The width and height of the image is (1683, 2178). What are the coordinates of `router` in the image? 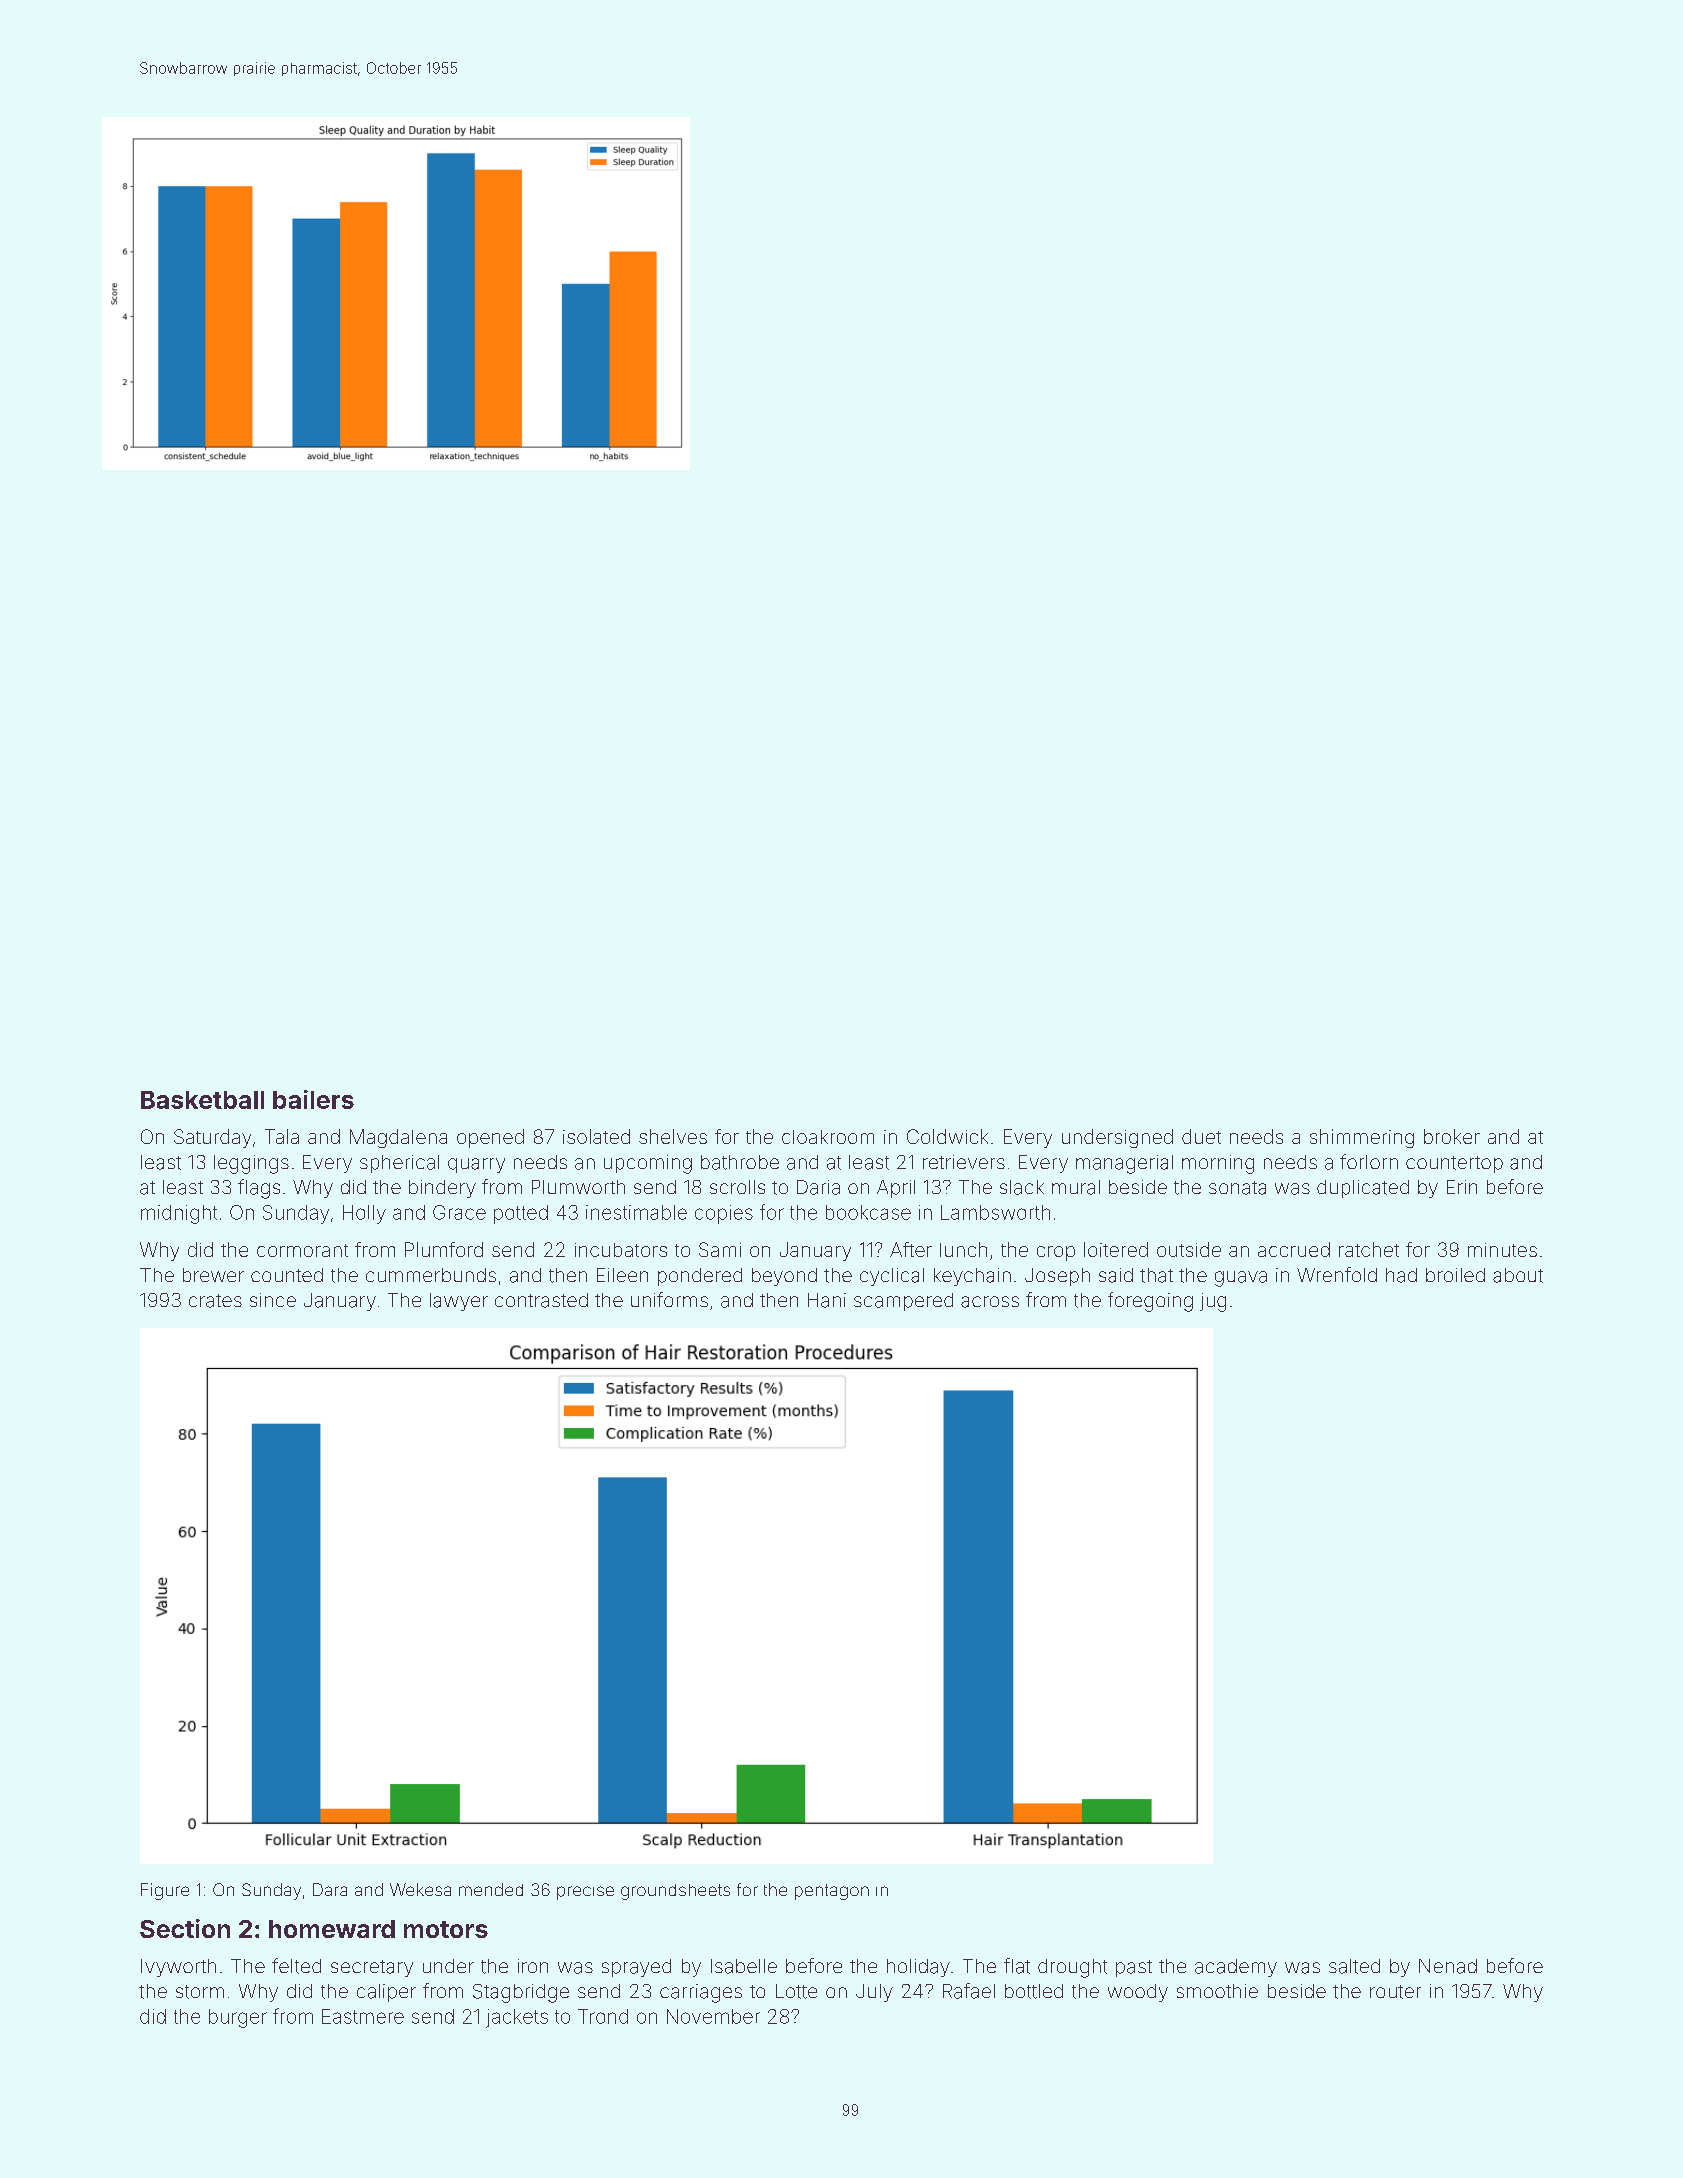 It's located at (1395, 1992).
